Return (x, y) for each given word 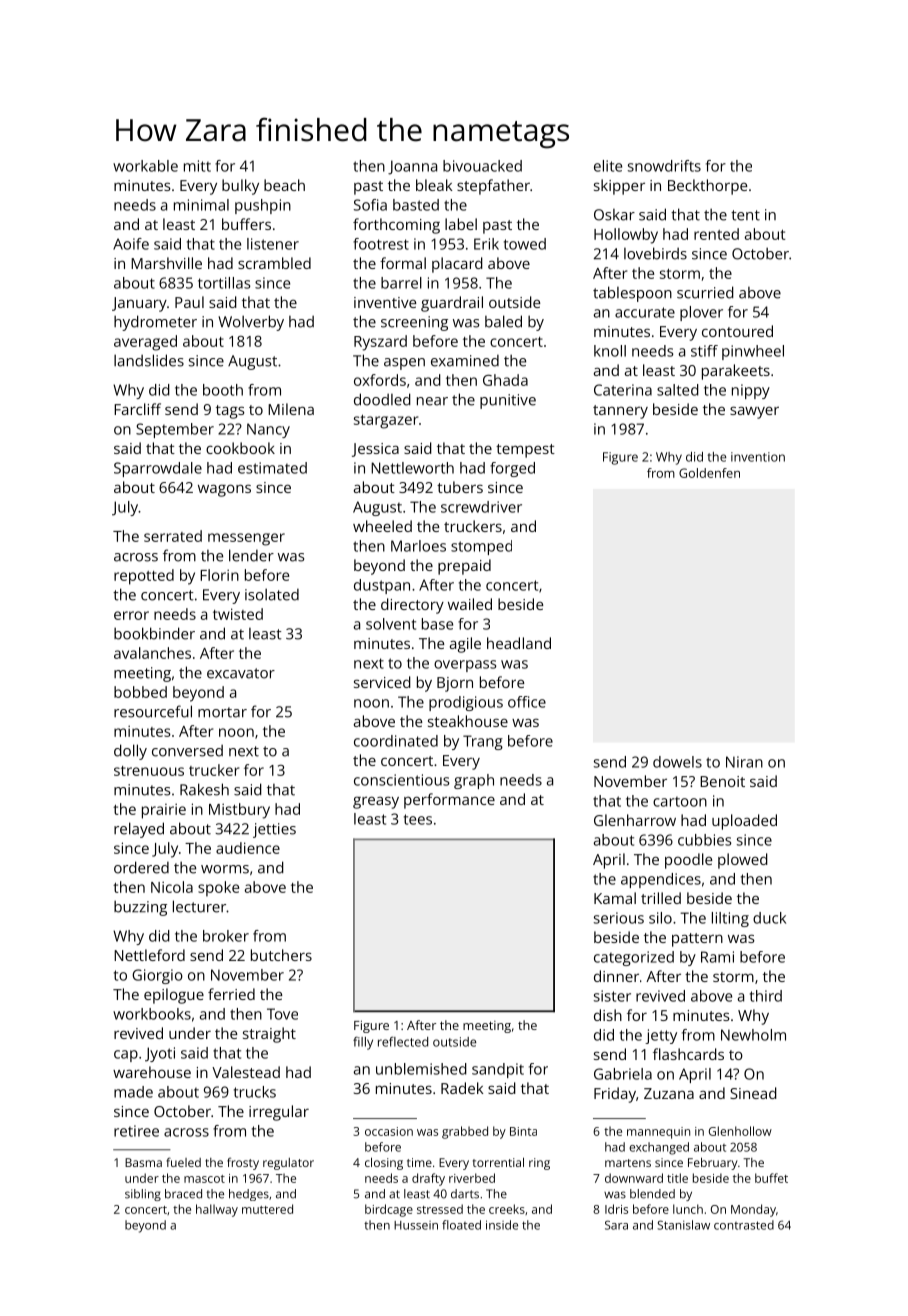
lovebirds (655, 253)
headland (519, 643)
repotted (144, 577)
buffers (246, 224)
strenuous (149, 771)
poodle (688, 861)
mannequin (658, 1133)
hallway (217, 1210)
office (527, 702)
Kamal (615, 898)
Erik (486, 244)
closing (384, 1163)
